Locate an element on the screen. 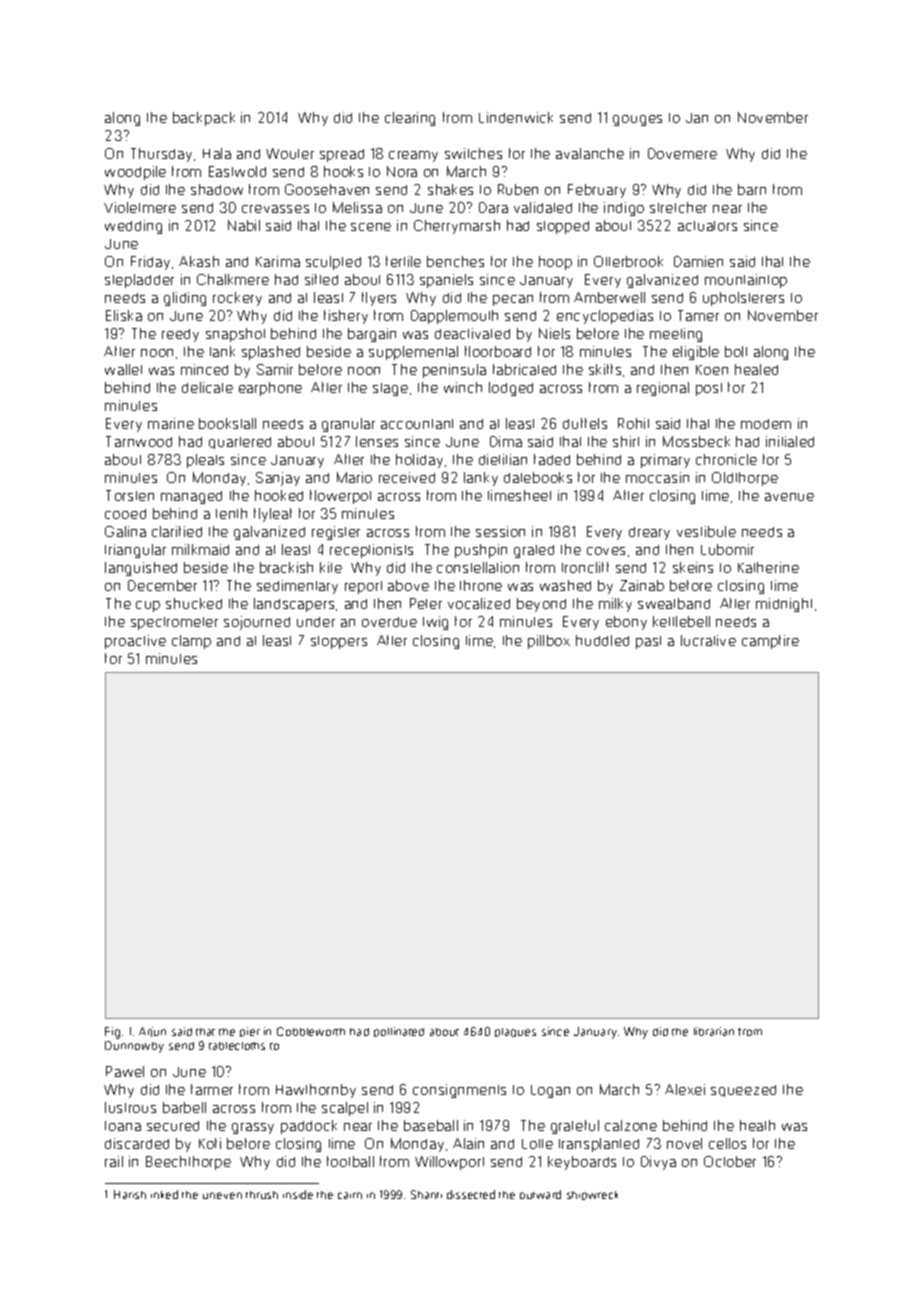 This screenshot has height=1308, width=924. backpack is located at coordinates (204, 119).
